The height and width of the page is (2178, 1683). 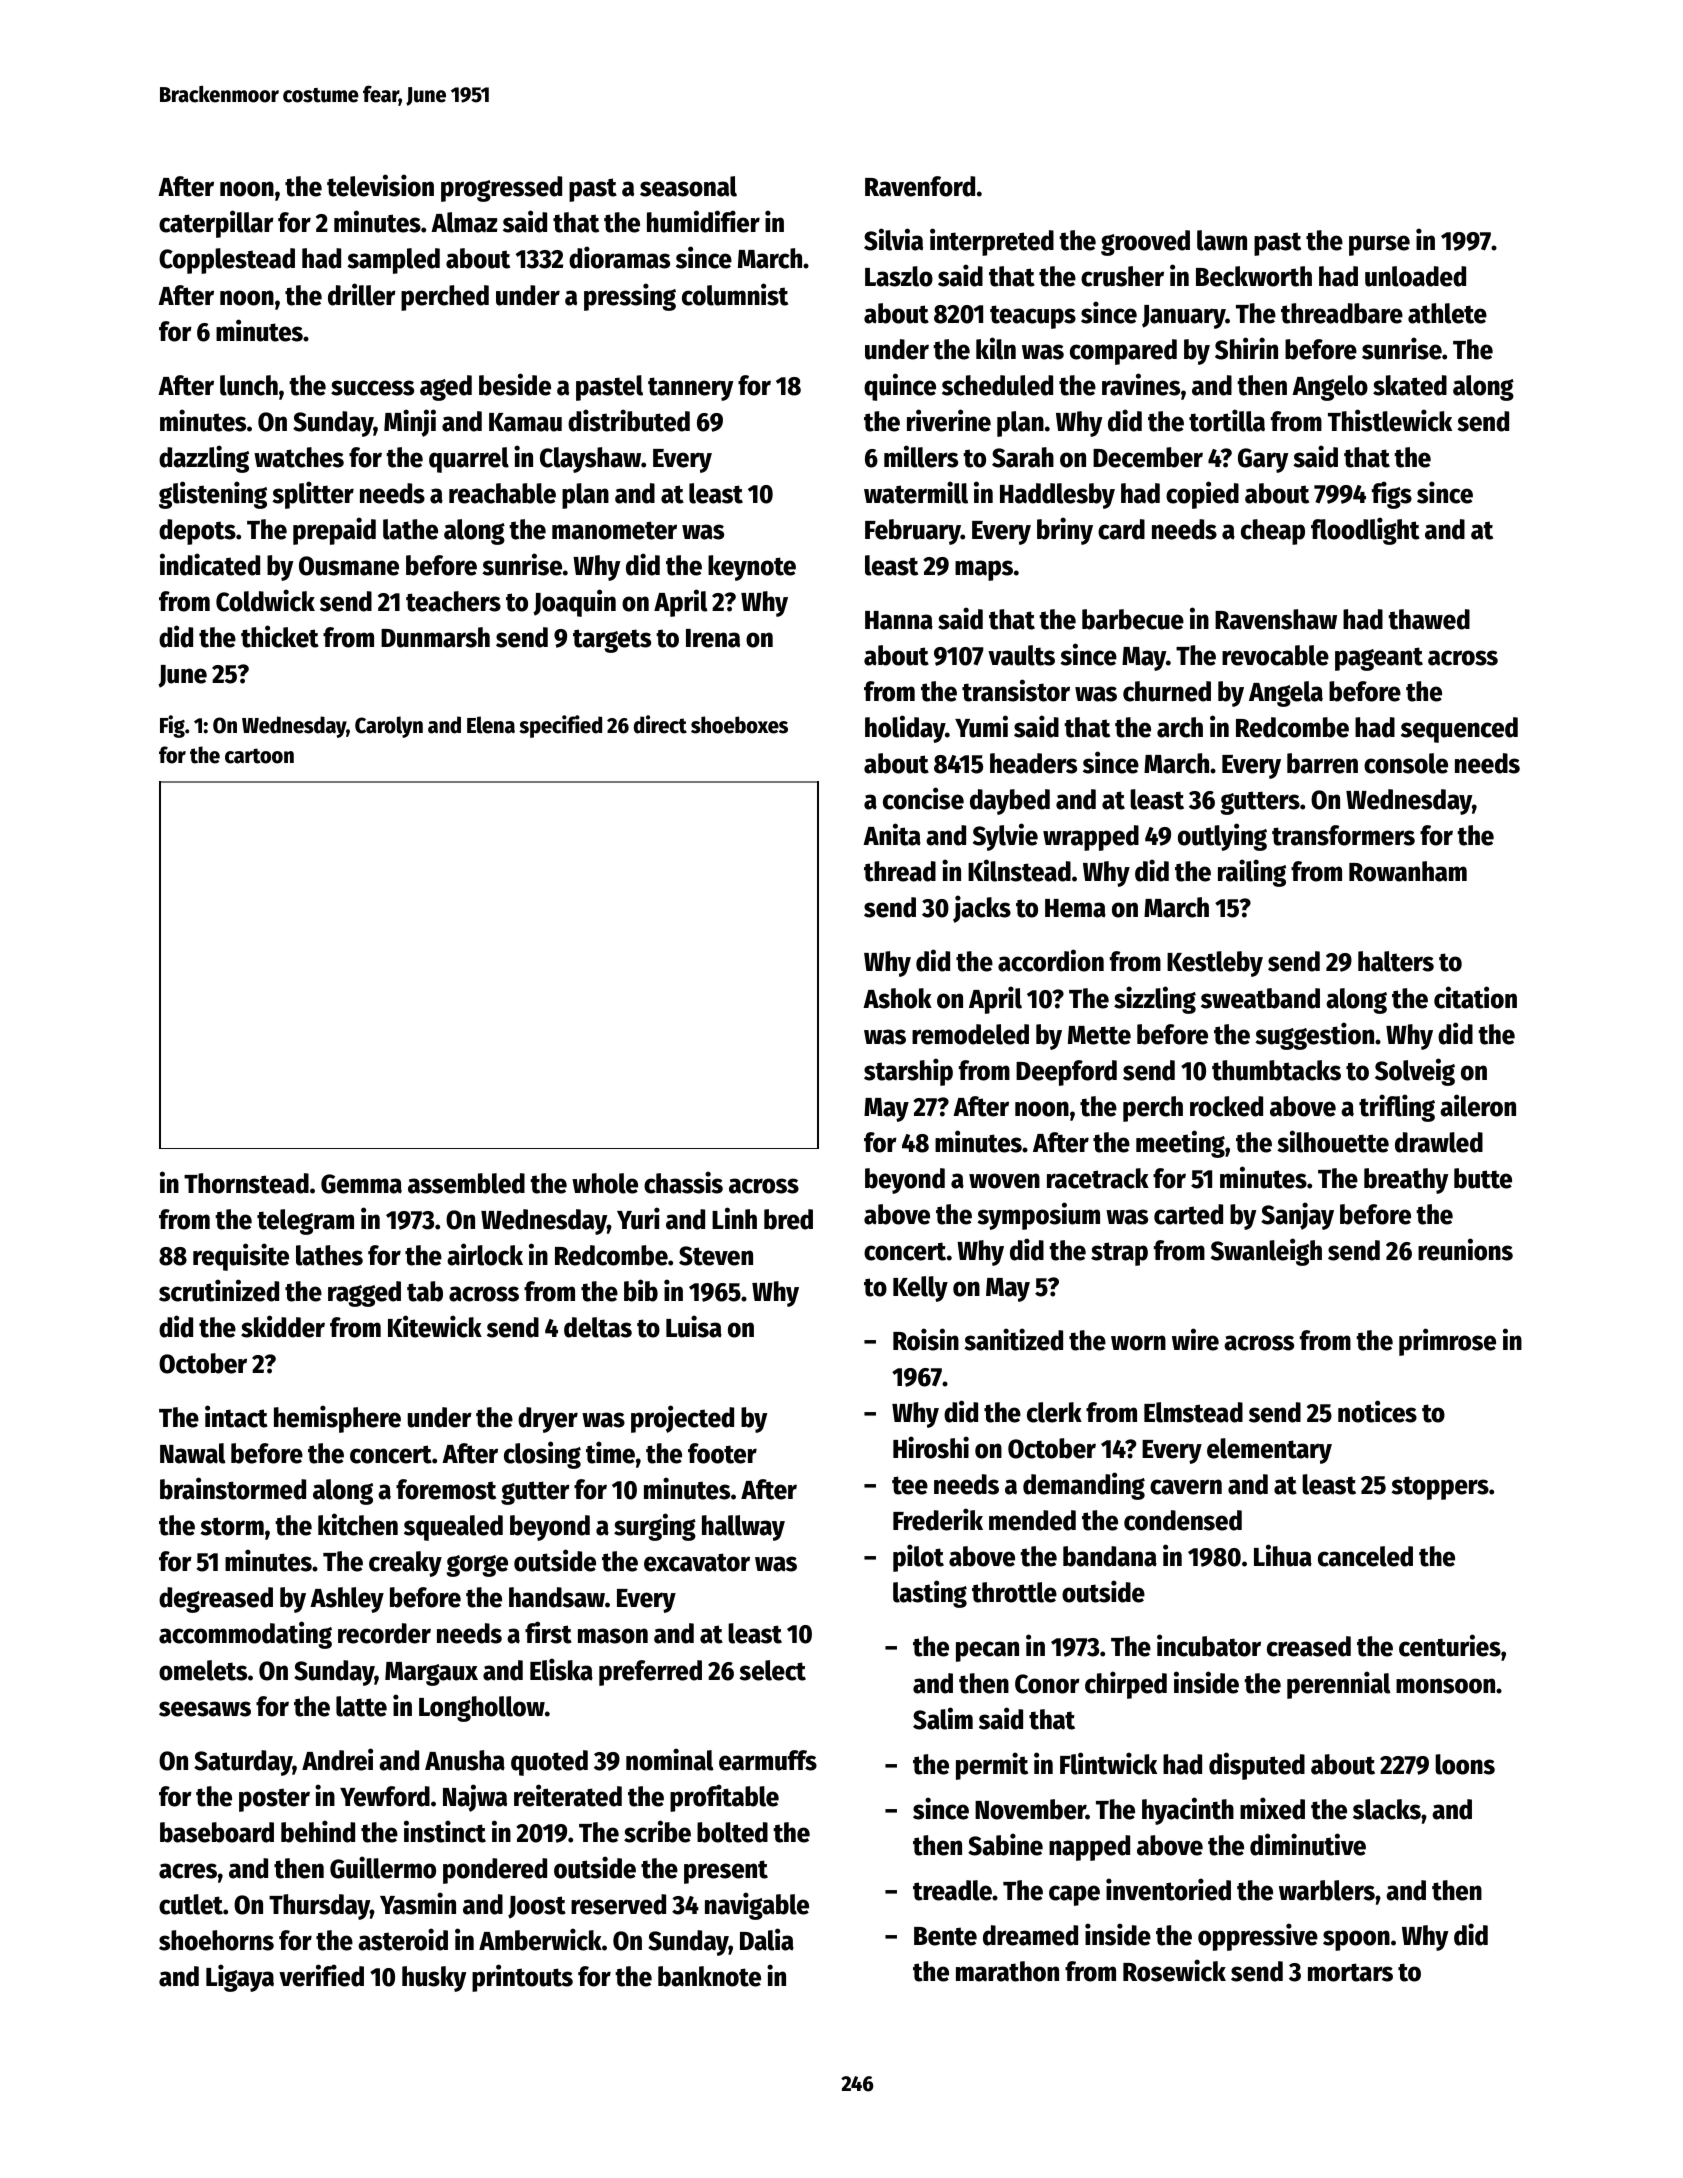 I want to click on loons, so click(x=1465, y=1764).
